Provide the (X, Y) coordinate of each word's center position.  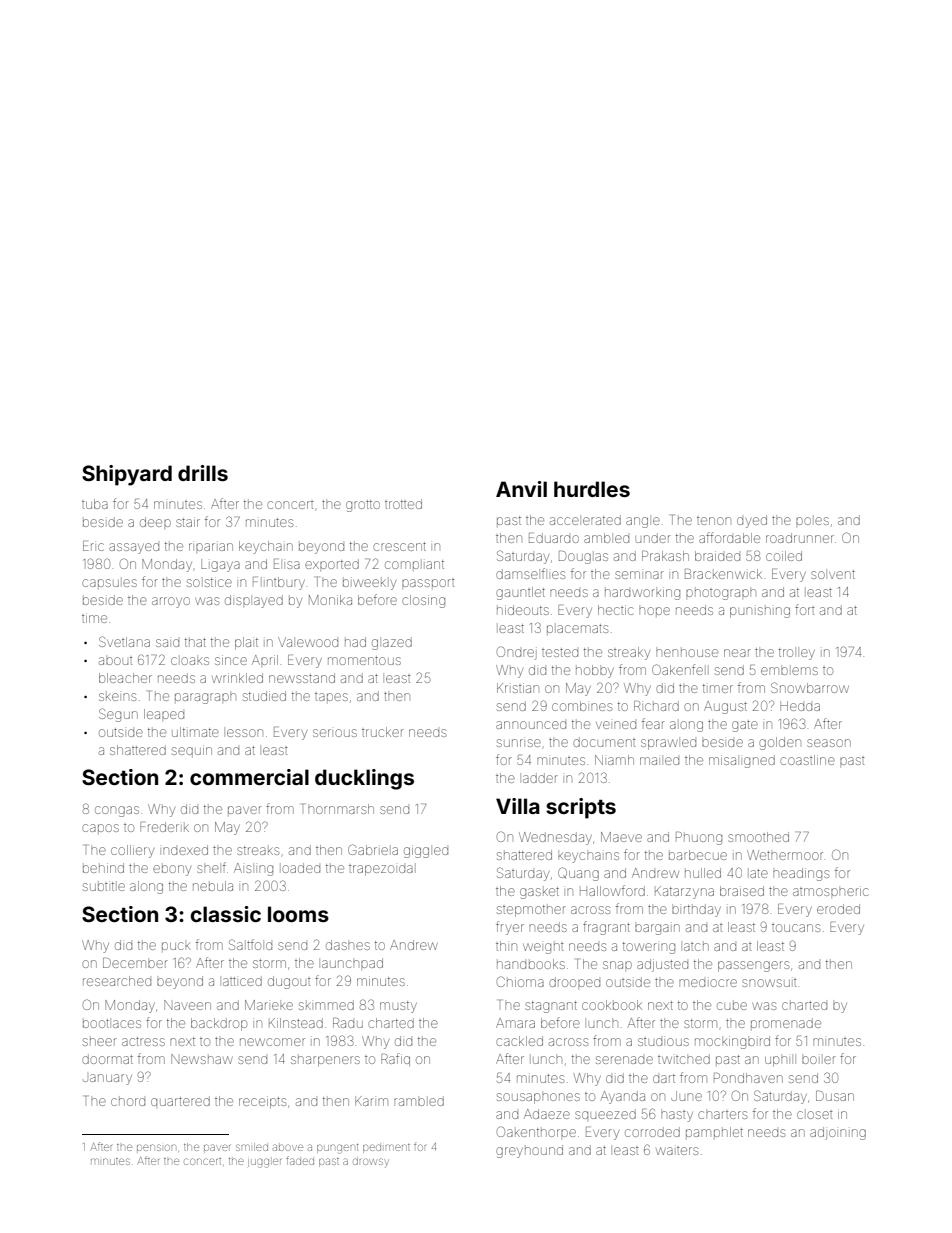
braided (717, 556)
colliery (132, 851)
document (604, 742)
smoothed (758, 837)
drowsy (371, 1161)
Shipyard (127, 475)
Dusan (835, 1096)
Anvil (521, 489)
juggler (264, 1163)
